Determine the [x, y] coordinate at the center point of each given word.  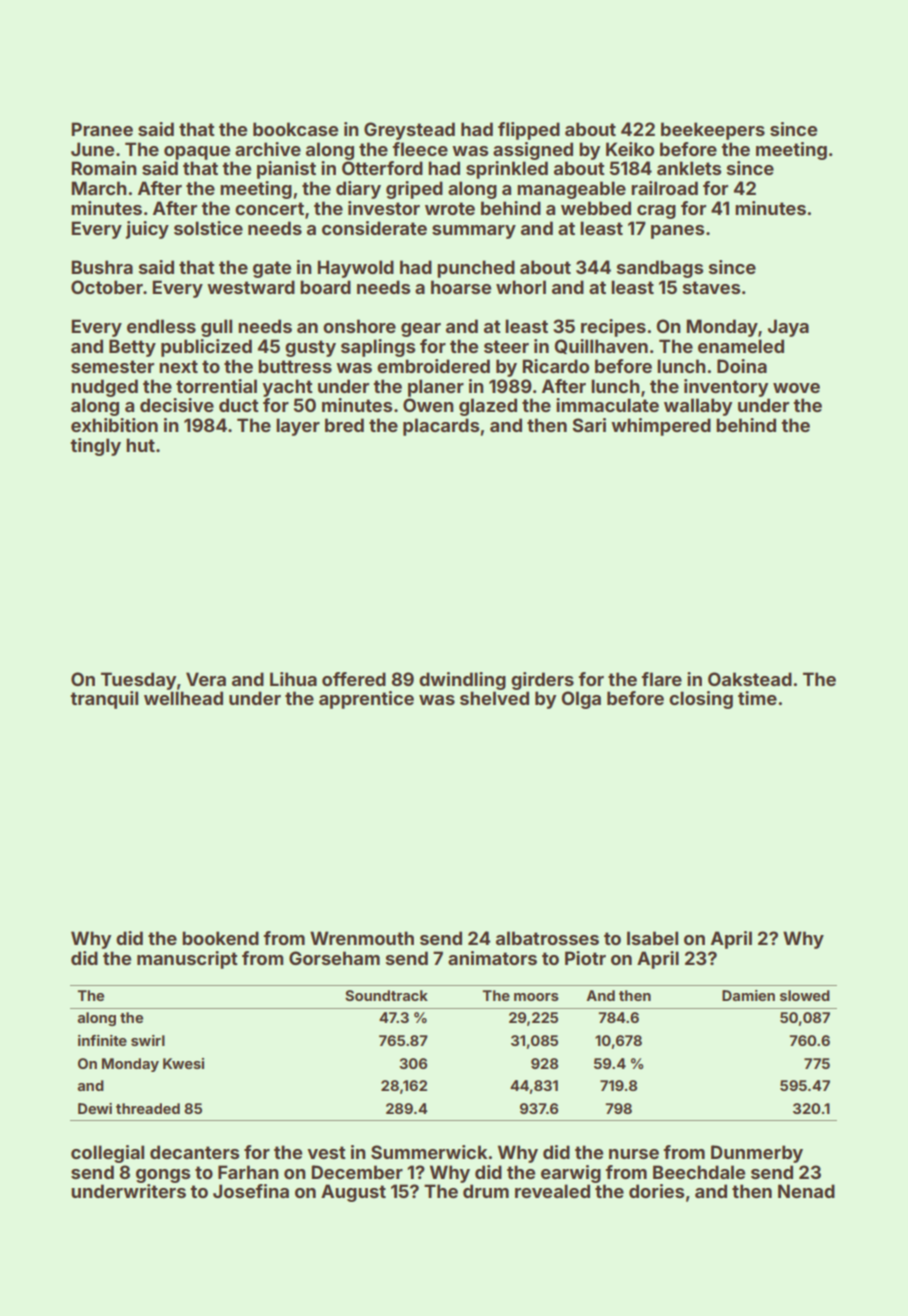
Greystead [409, 131]
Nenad [806, 1191]
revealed [552, 1191]
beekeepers [713, 131]
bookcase [295, 129]
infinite [102, 1040]
